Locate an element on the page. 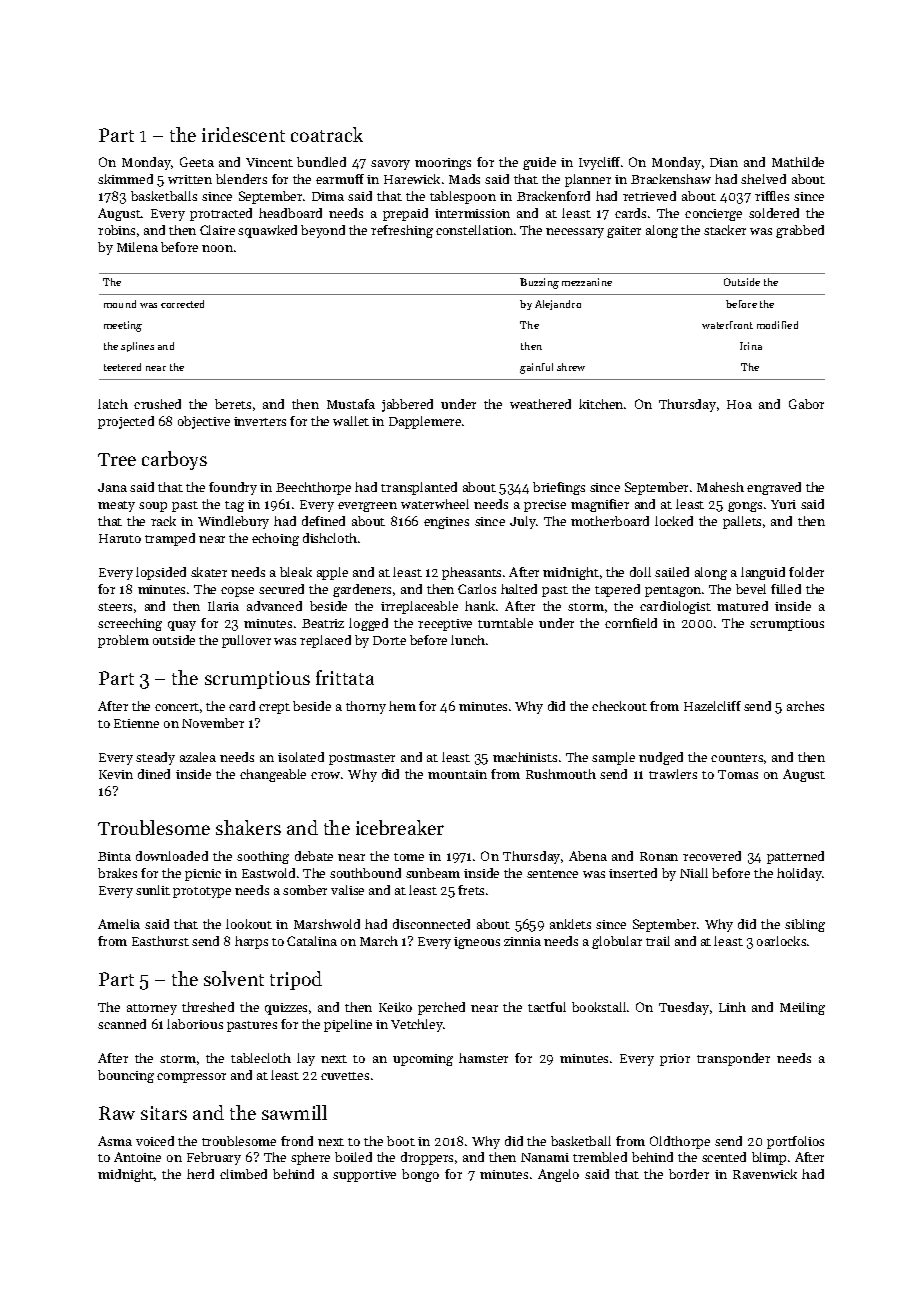  turntable is located at coordinates (505, 623).
